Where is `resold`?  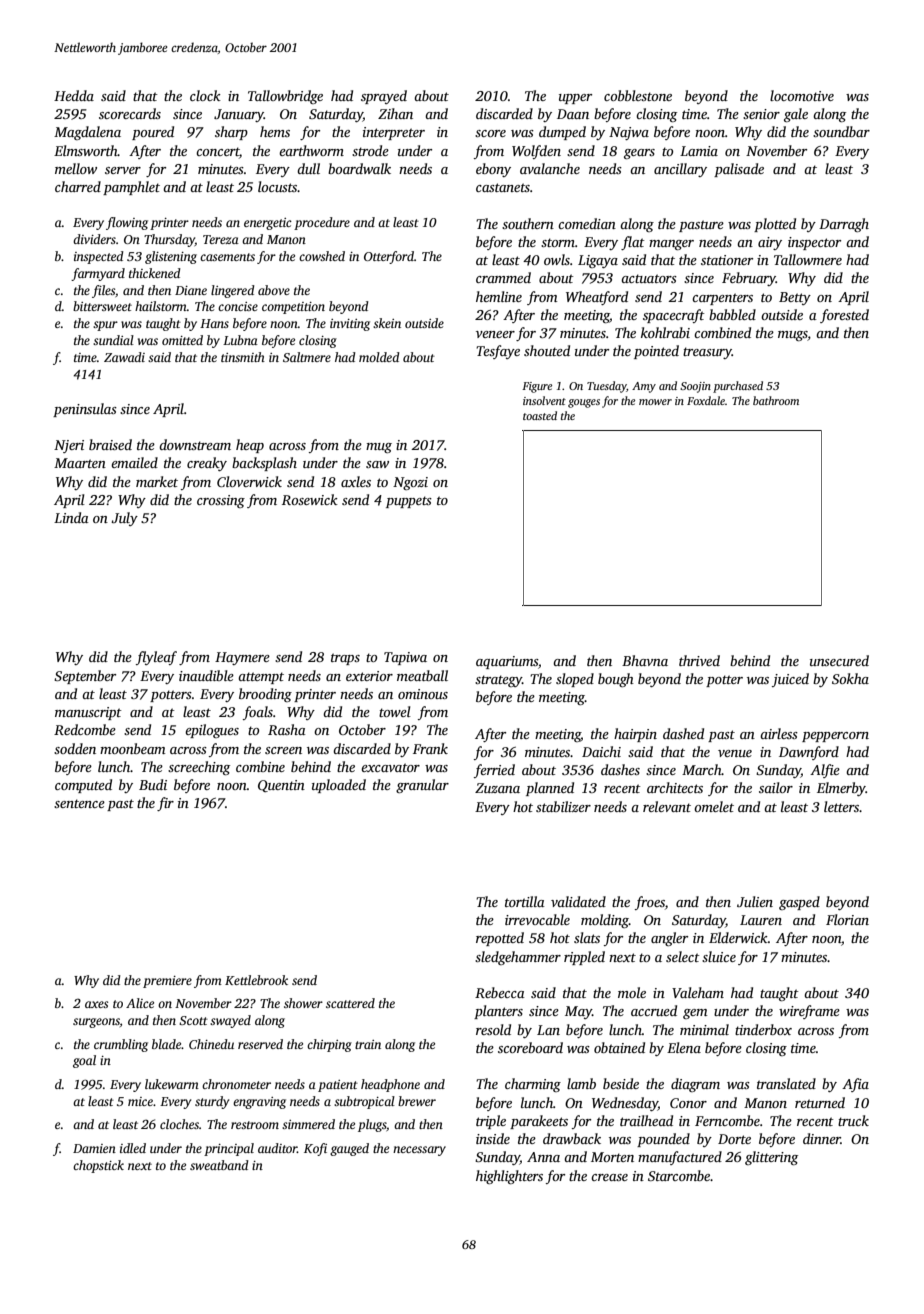 resold is located at coordinates (493, 1029).
